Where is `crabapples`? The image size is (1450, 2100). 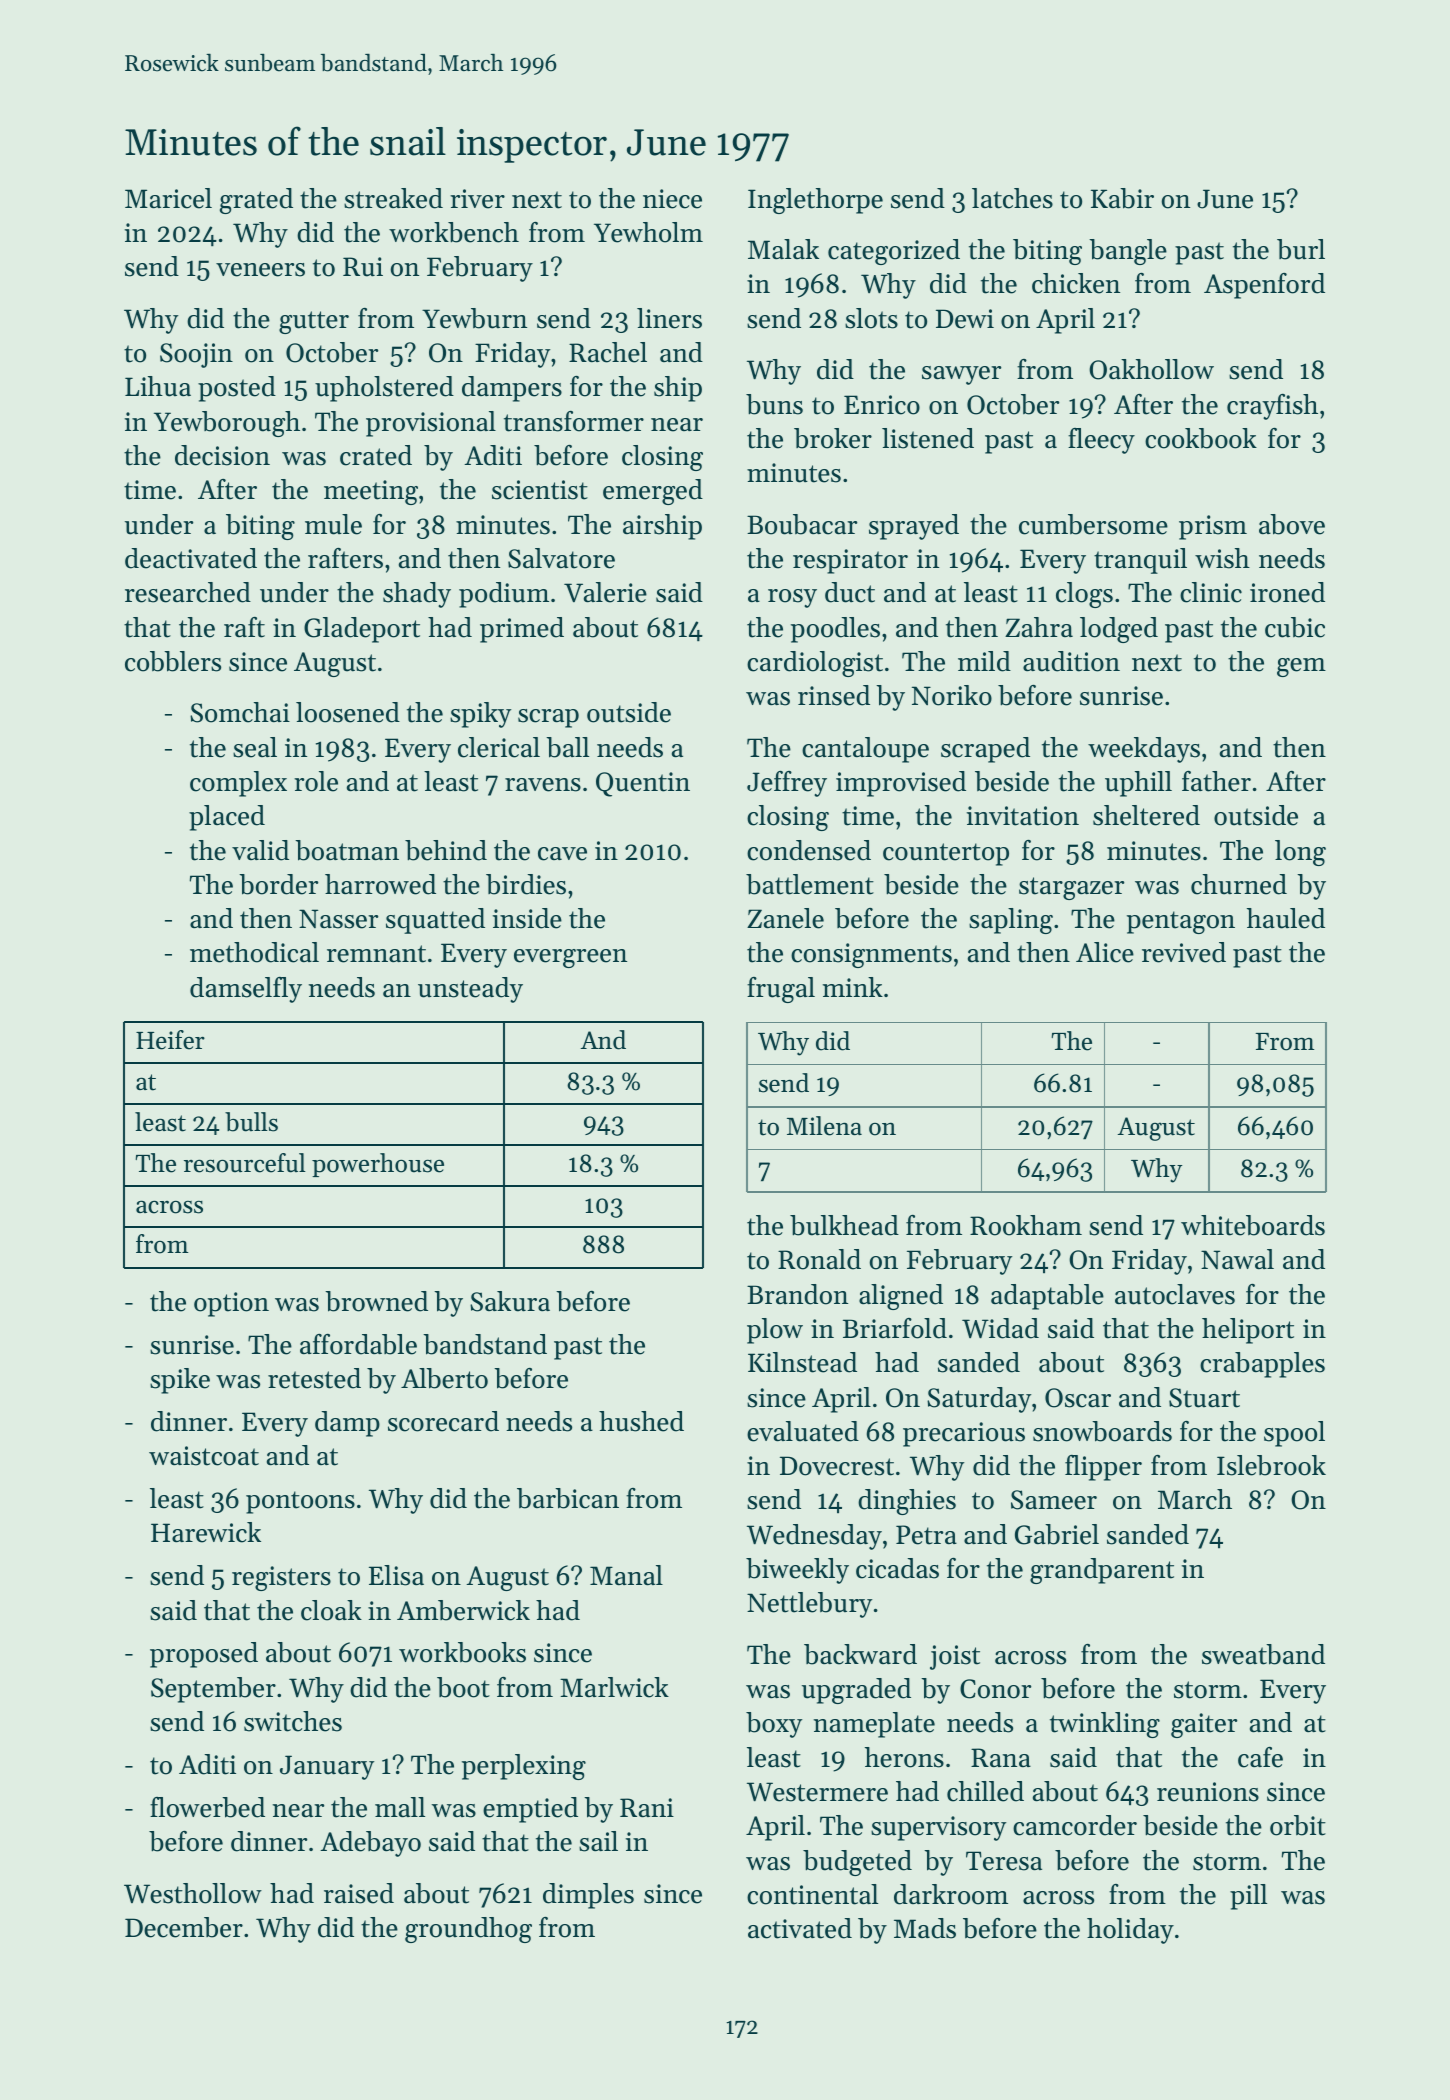 crabapples is located at coordinates (1262, 1365).
